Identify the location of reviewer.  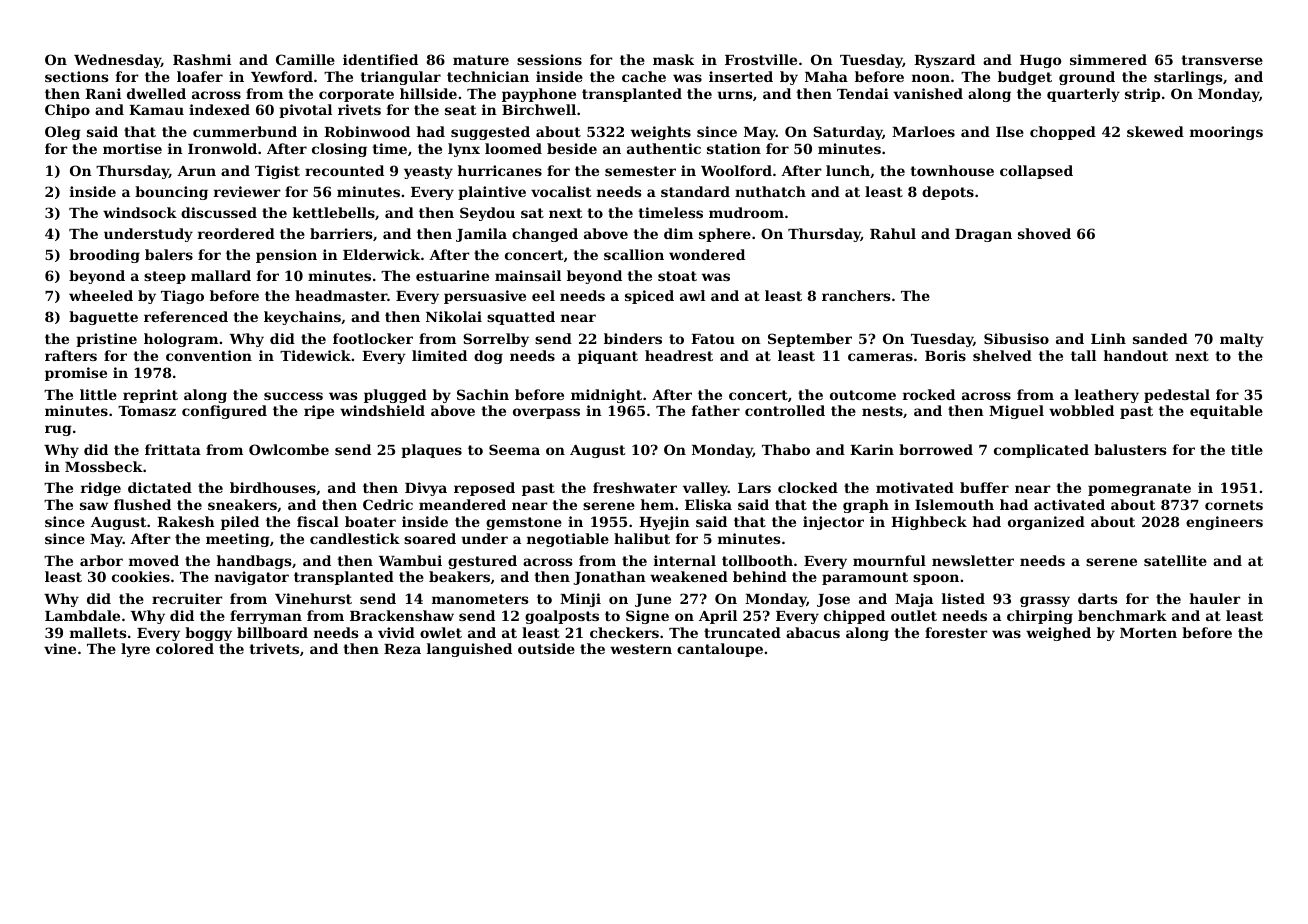
(247, 191).
